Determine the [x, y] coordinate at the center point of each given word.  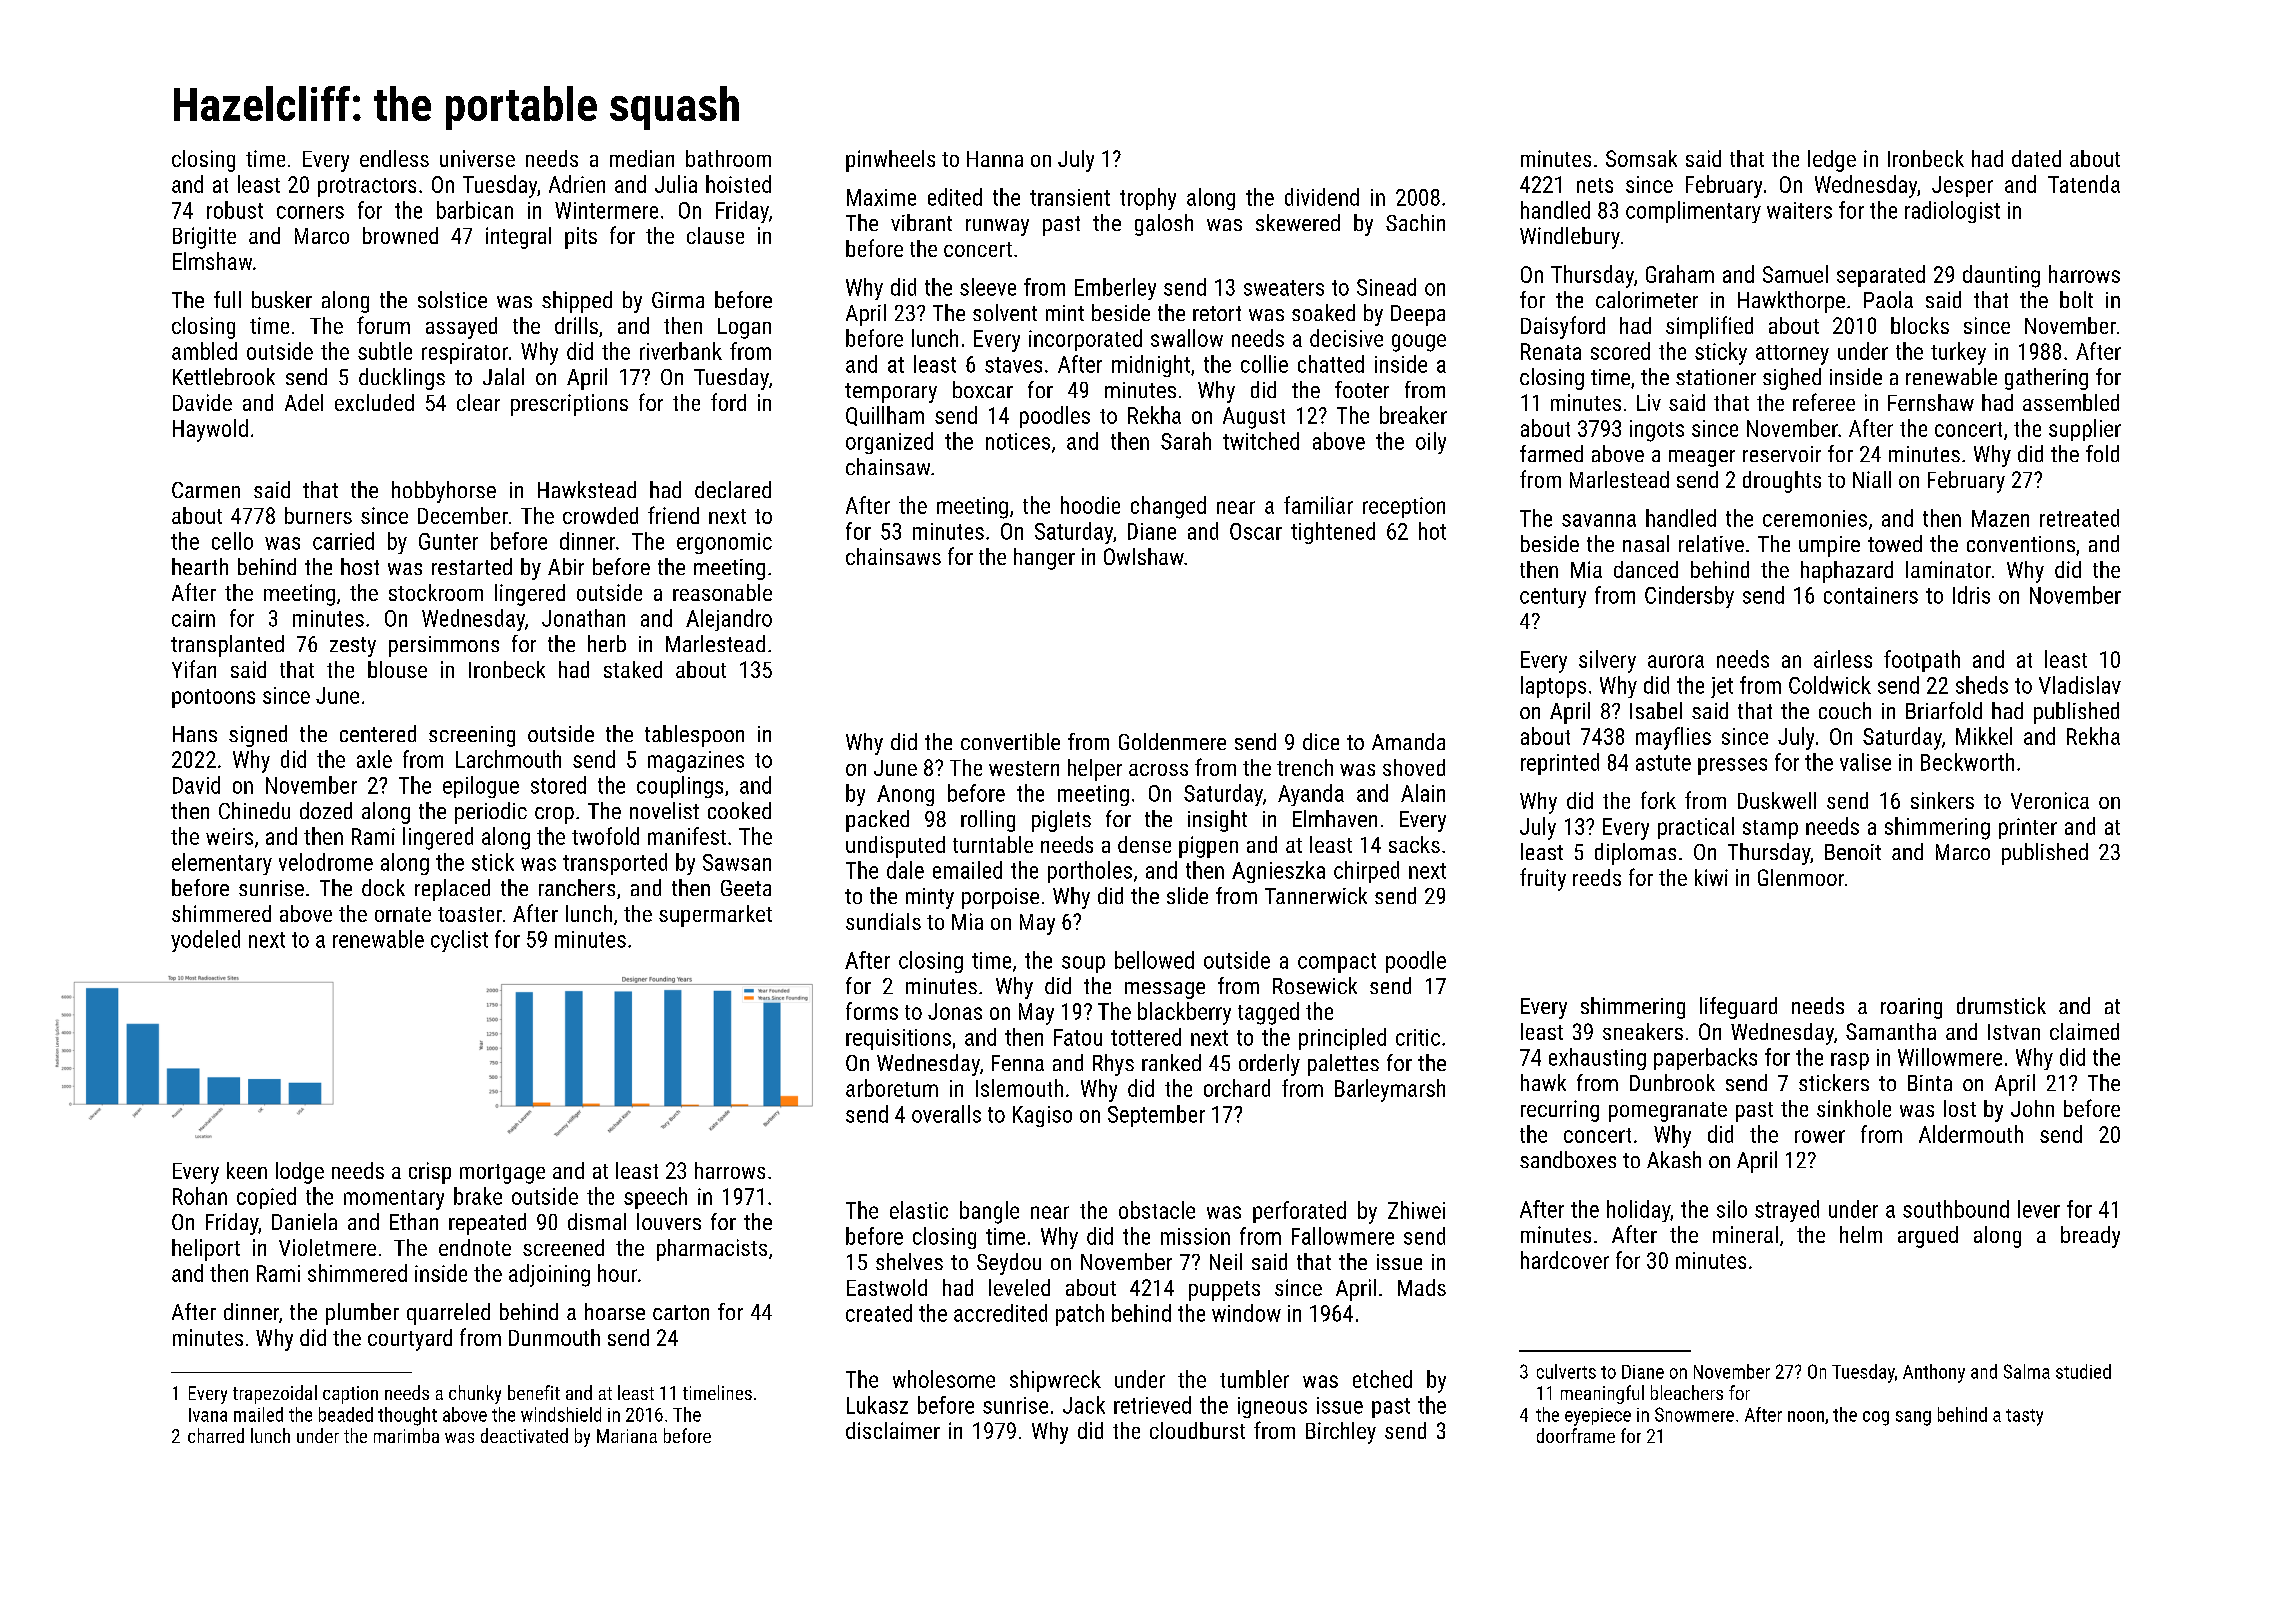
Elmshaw [212, 261]
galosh [1164, 225]
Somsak [1641, 158]
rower [1820, 1136]
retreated [2079, 518]
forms [872, 1011]
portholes [1090, 872]
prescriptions [569, 405]
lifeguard [1738, 1008]
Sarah [1186, 441]
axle [374, 759]
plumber [362, 1314]
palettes [1343, 1065]
